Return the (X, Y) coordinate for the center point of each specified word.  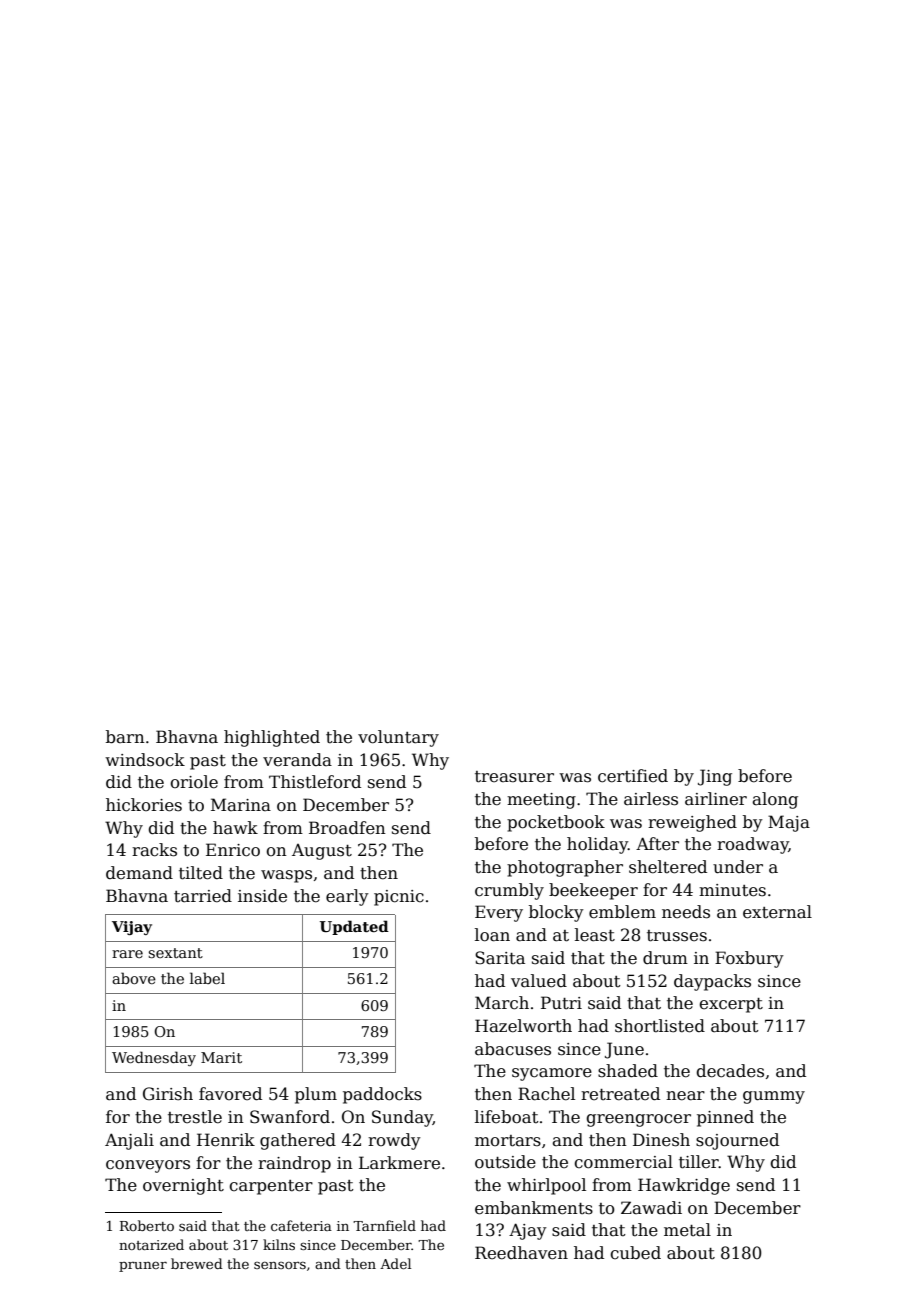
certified (633, 776)
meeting (541, 801)
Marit (221, 1057)
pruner (143, 1266)
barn (125, 737)
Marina (241, 804)
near (685, 1096)
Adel (395, 1263)
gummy (774, 1097)
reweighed (692, 823)
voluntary (398, 738)
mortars (508, 1141)
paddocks (382, 1095)
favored (230, 1094)
